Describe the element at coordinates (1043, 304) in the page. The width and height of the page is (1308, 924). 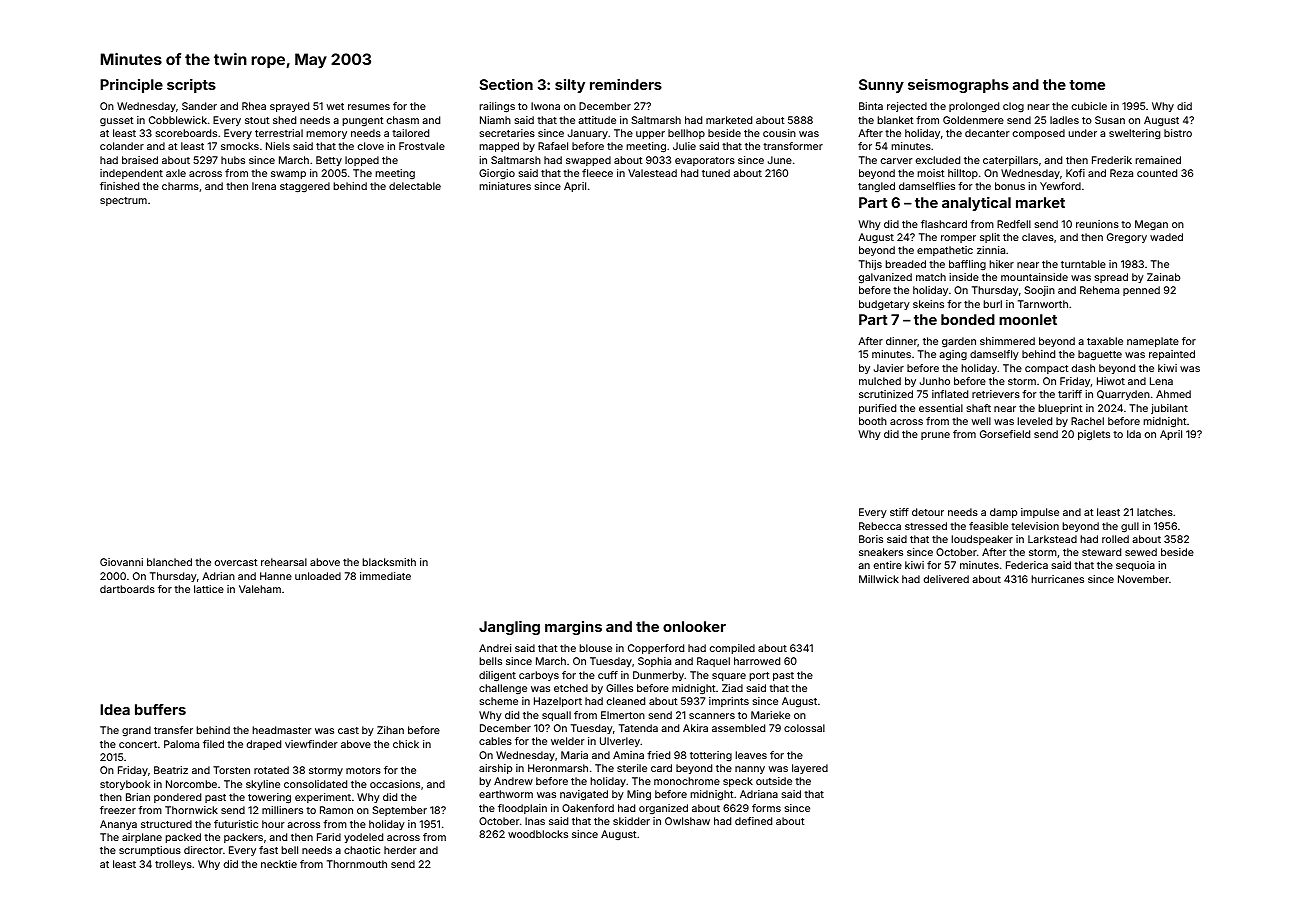
I see `Tarnworth` at that location.
